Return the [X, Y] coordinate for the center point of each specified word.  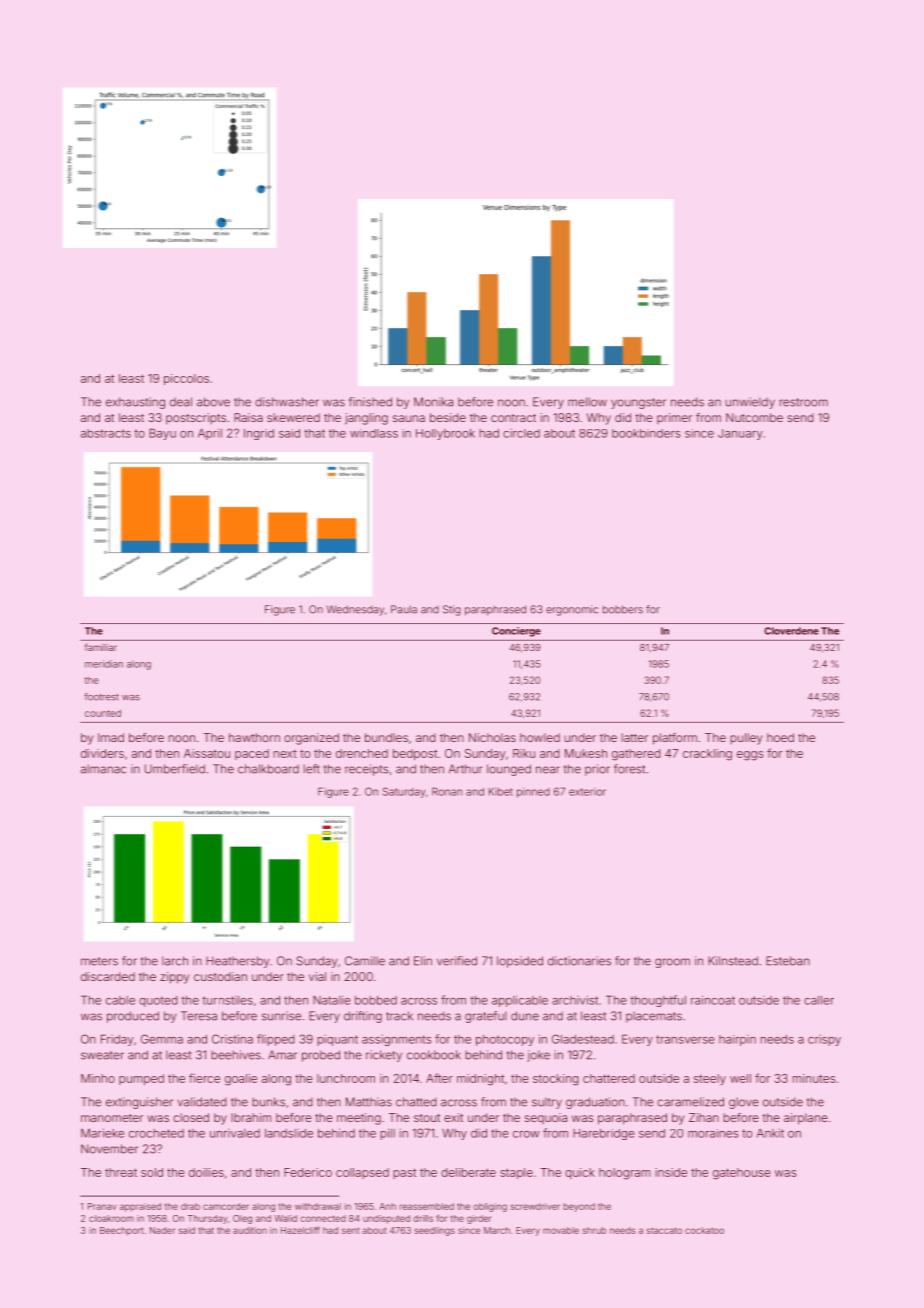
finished [370, 402]
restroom [803, 402]
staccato [664, 1230]
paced [252, 754]
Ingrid [259, 434]
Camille [365, 961]
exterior [587, 792]
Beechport [122, 1231]
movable [561, 1230]
